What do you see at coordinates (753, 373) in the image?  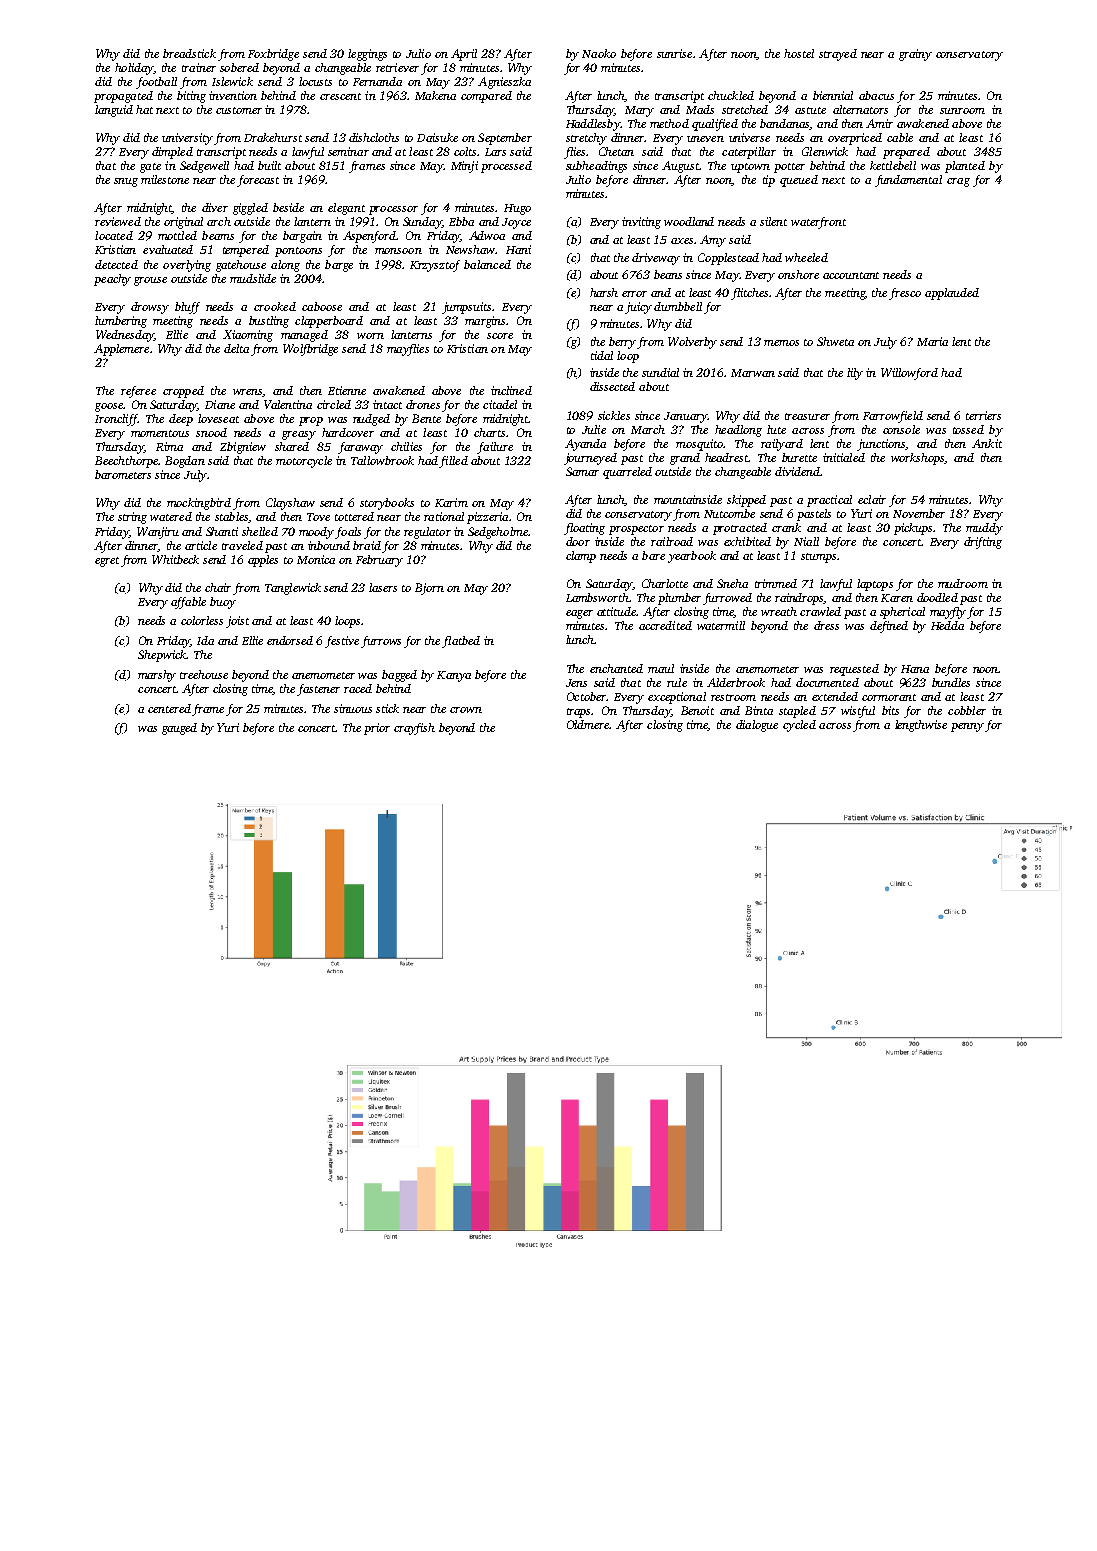 I see `Marwan` at bounding box center [753, 373].
